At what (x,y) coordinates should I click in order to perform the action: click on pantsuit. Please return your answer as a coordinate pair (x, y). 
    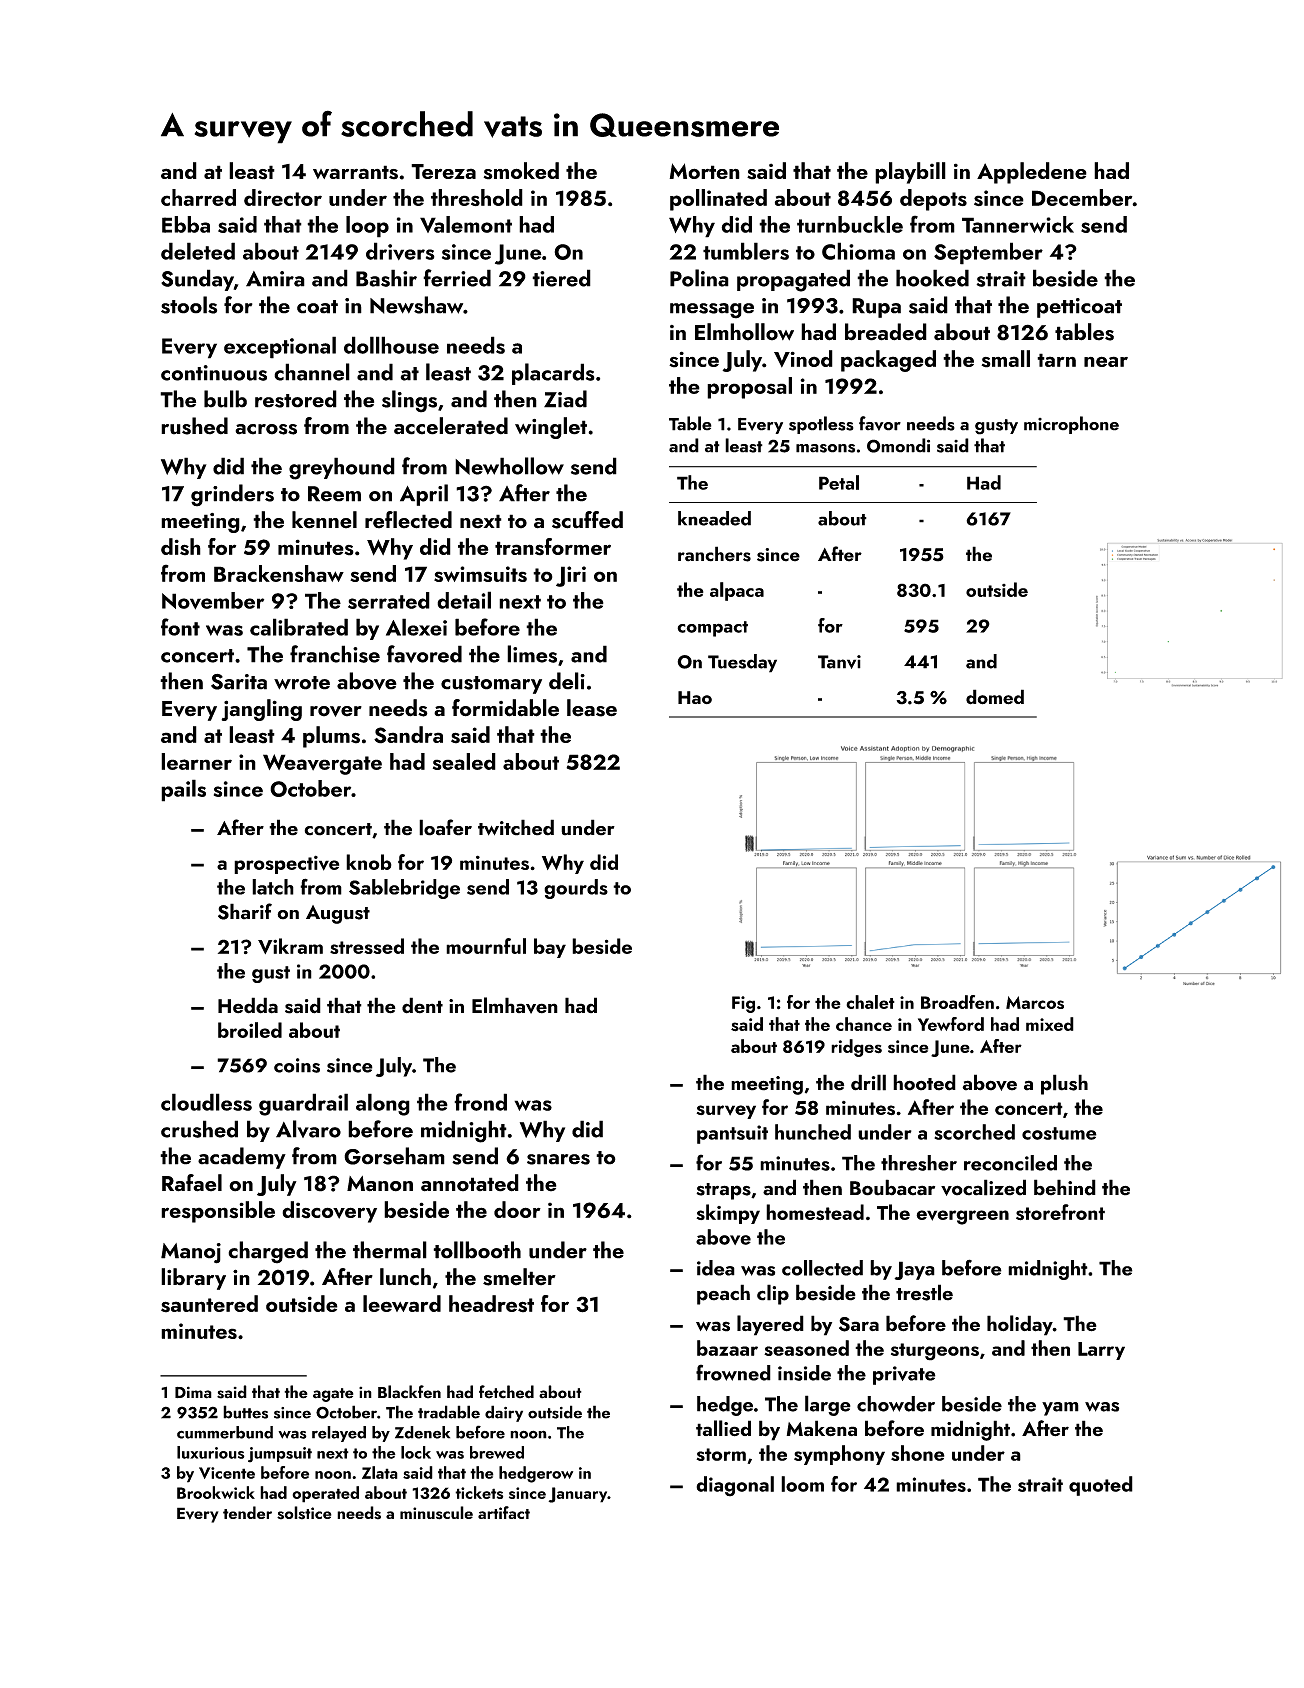
    Looking at the image, I should click on (732, 1134).
